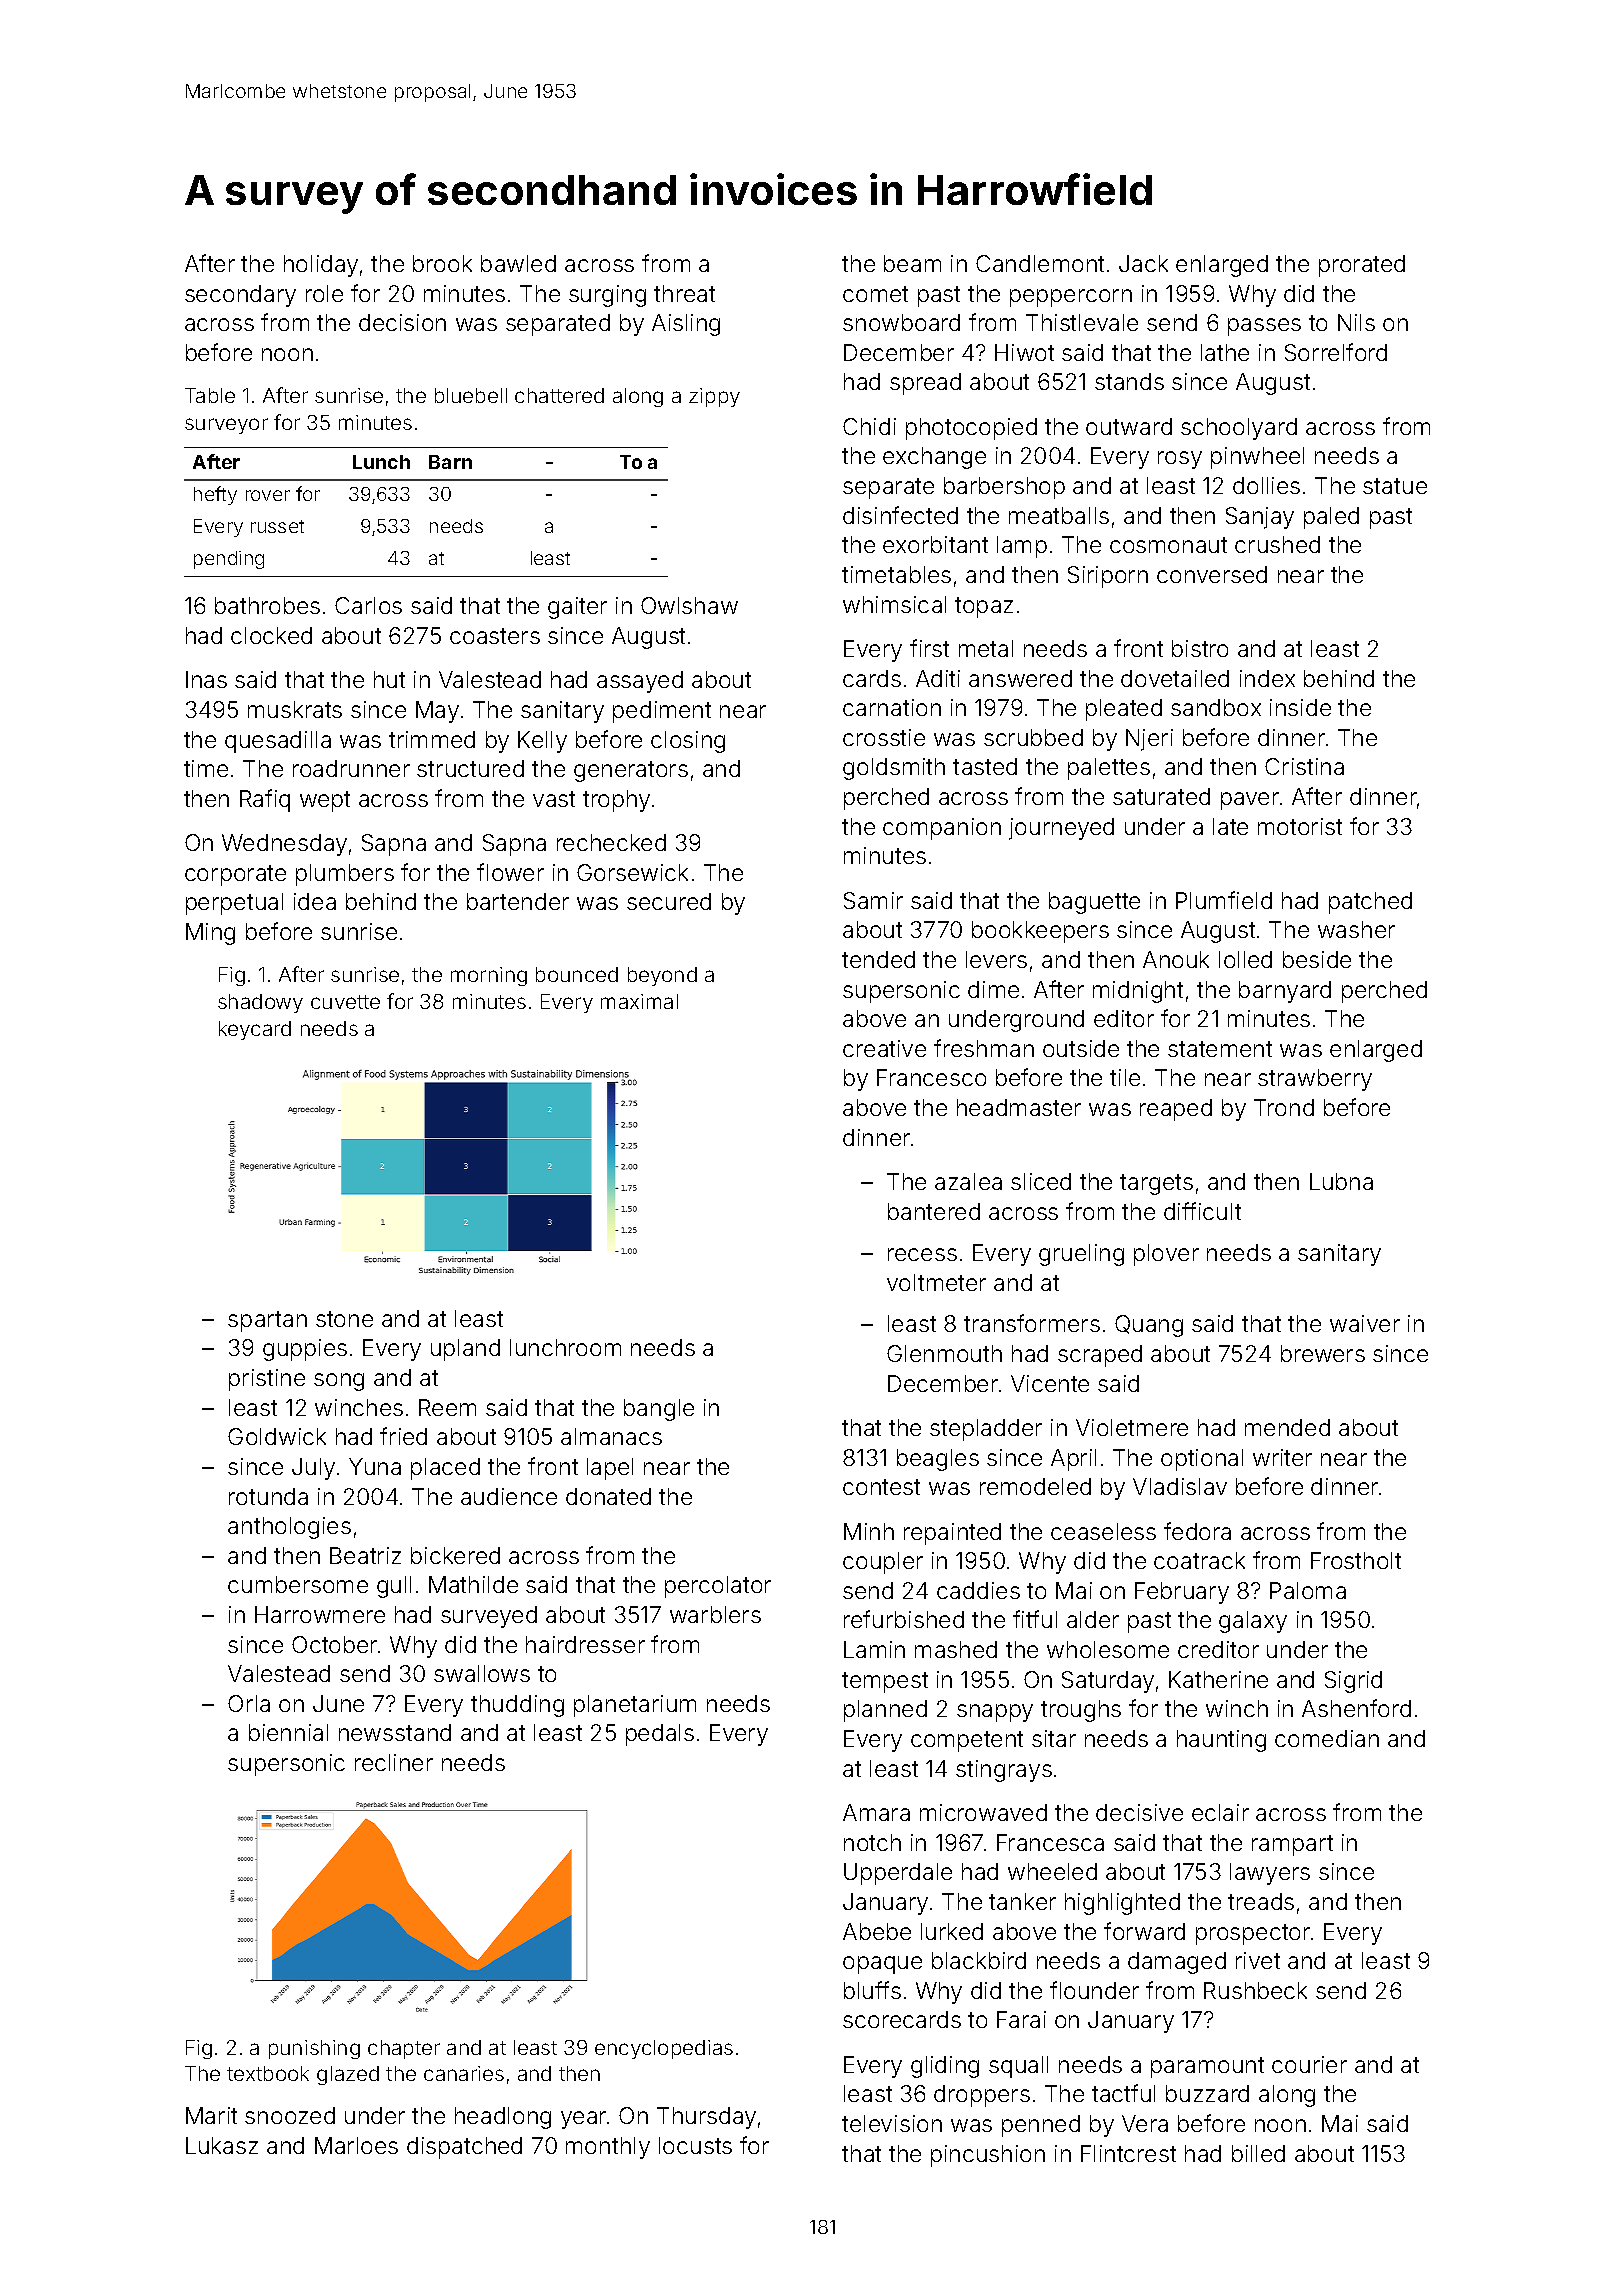 Image resolution: width=1620 pixels, height=2292 pixels. Describe the element at coordinates (892, 2123) in the page. I see `television` at that location.
